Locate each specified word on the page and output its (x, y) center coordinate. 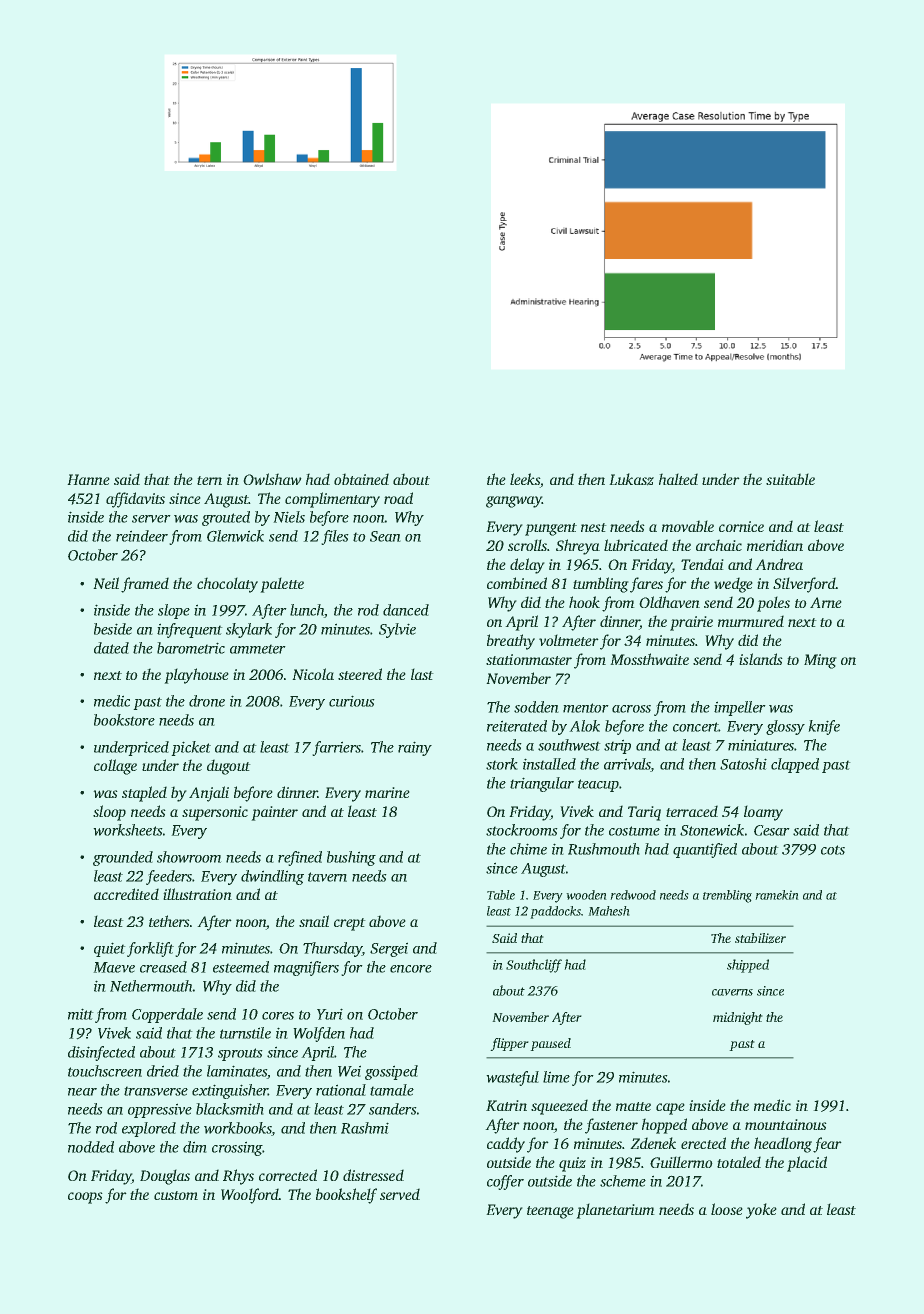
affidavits (135, 500)
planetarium (615, 1211)
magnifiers (306, 968)
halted (678, 479)
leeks (525, 479)
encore (411, 969)
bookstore (124, 720)
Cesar (772, 830)
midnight (738, 1018)
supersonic (215, 813)
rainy (415, 748)
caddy (506, 1145)
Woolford (250, 1196)
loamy (763, 813)
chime (528, 849)
